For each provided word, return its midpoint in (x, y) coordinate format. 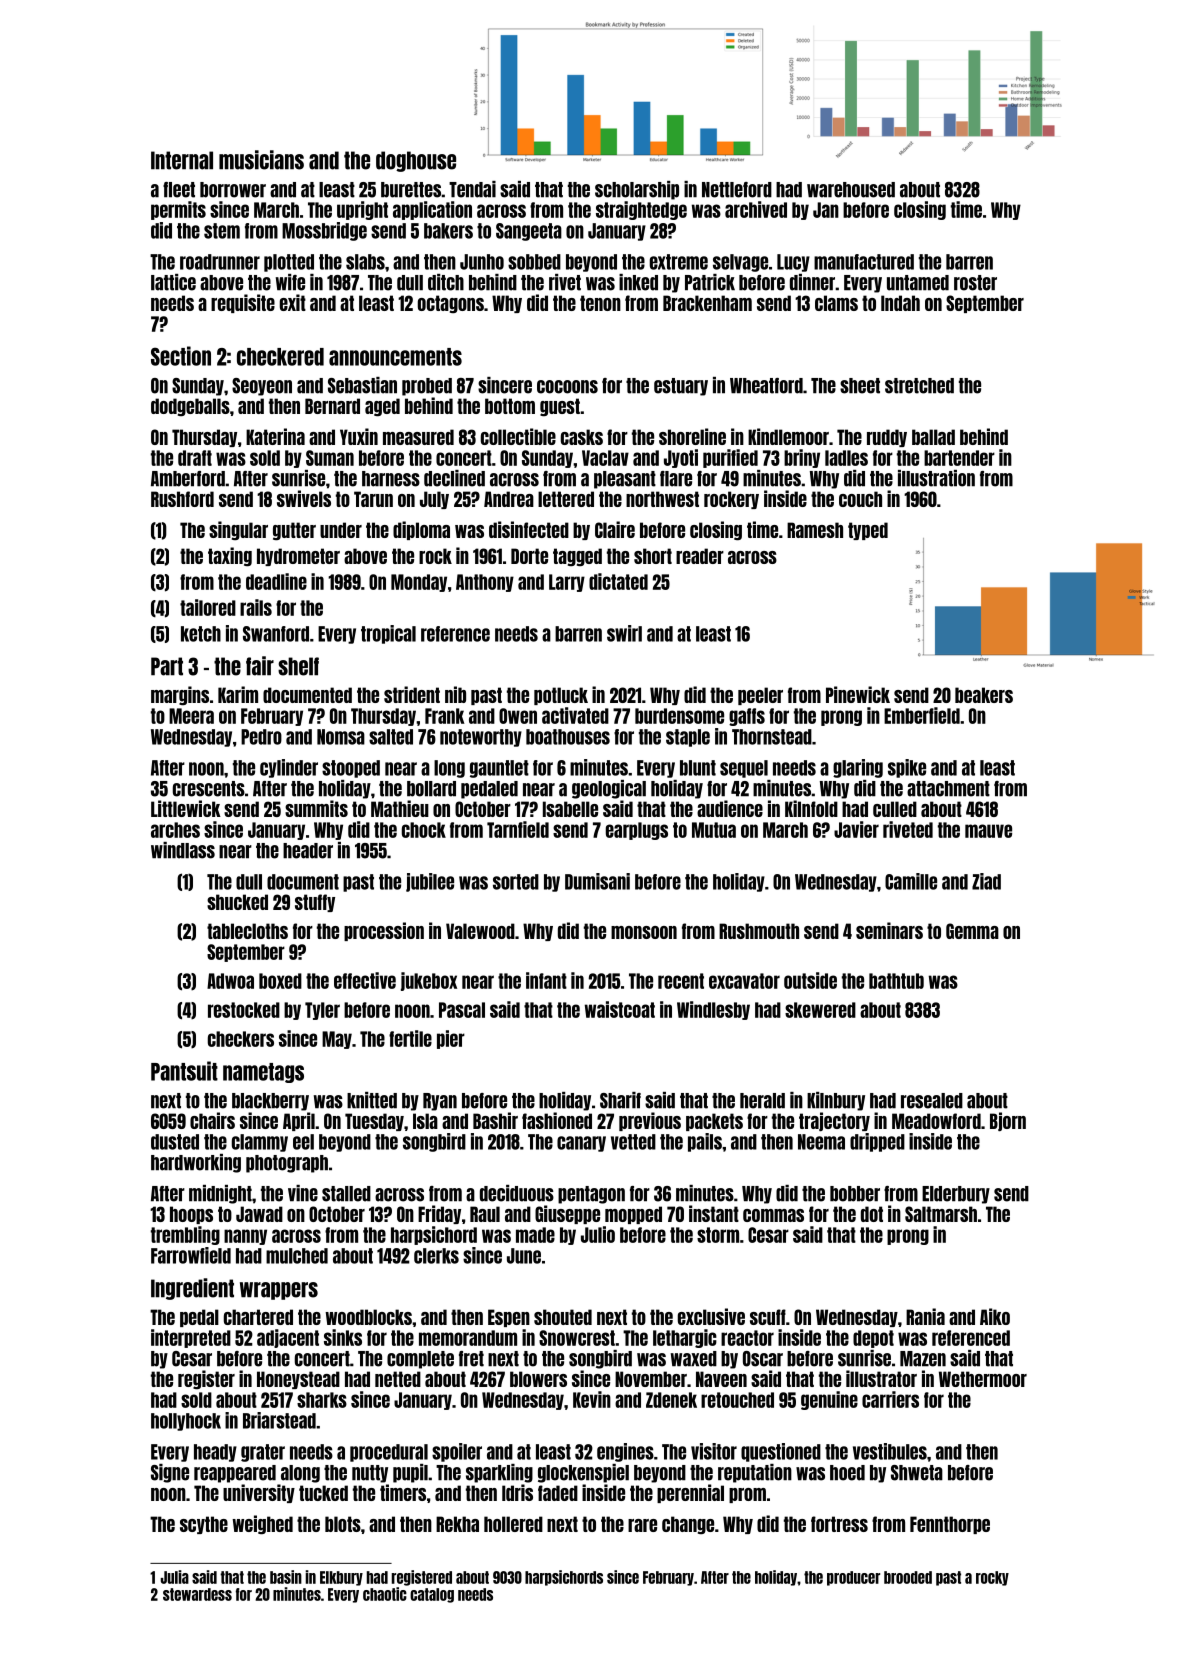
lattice (173, 282)
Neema (821, 1142)
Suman (330, 458)
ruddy (887, 438)
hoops (191, 1215)
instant (714, 1213)
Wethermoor (983, 1379)
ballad (933, 437)
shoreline (692, 436)
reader (700, 556)
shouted (563, 1317)
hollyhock (186, 1422)
